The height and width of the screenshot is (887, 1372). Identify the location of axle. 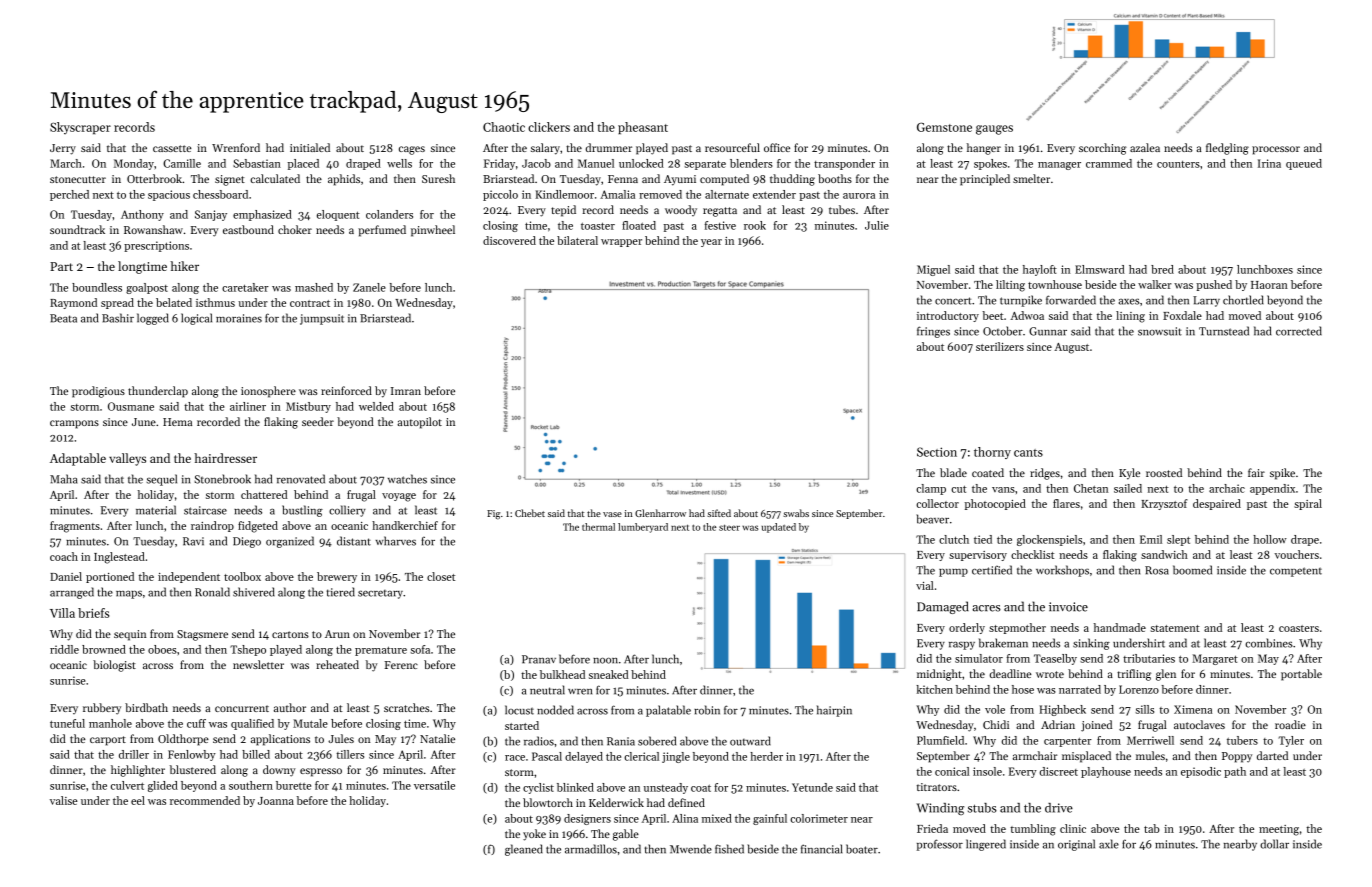
(1109, 844).
